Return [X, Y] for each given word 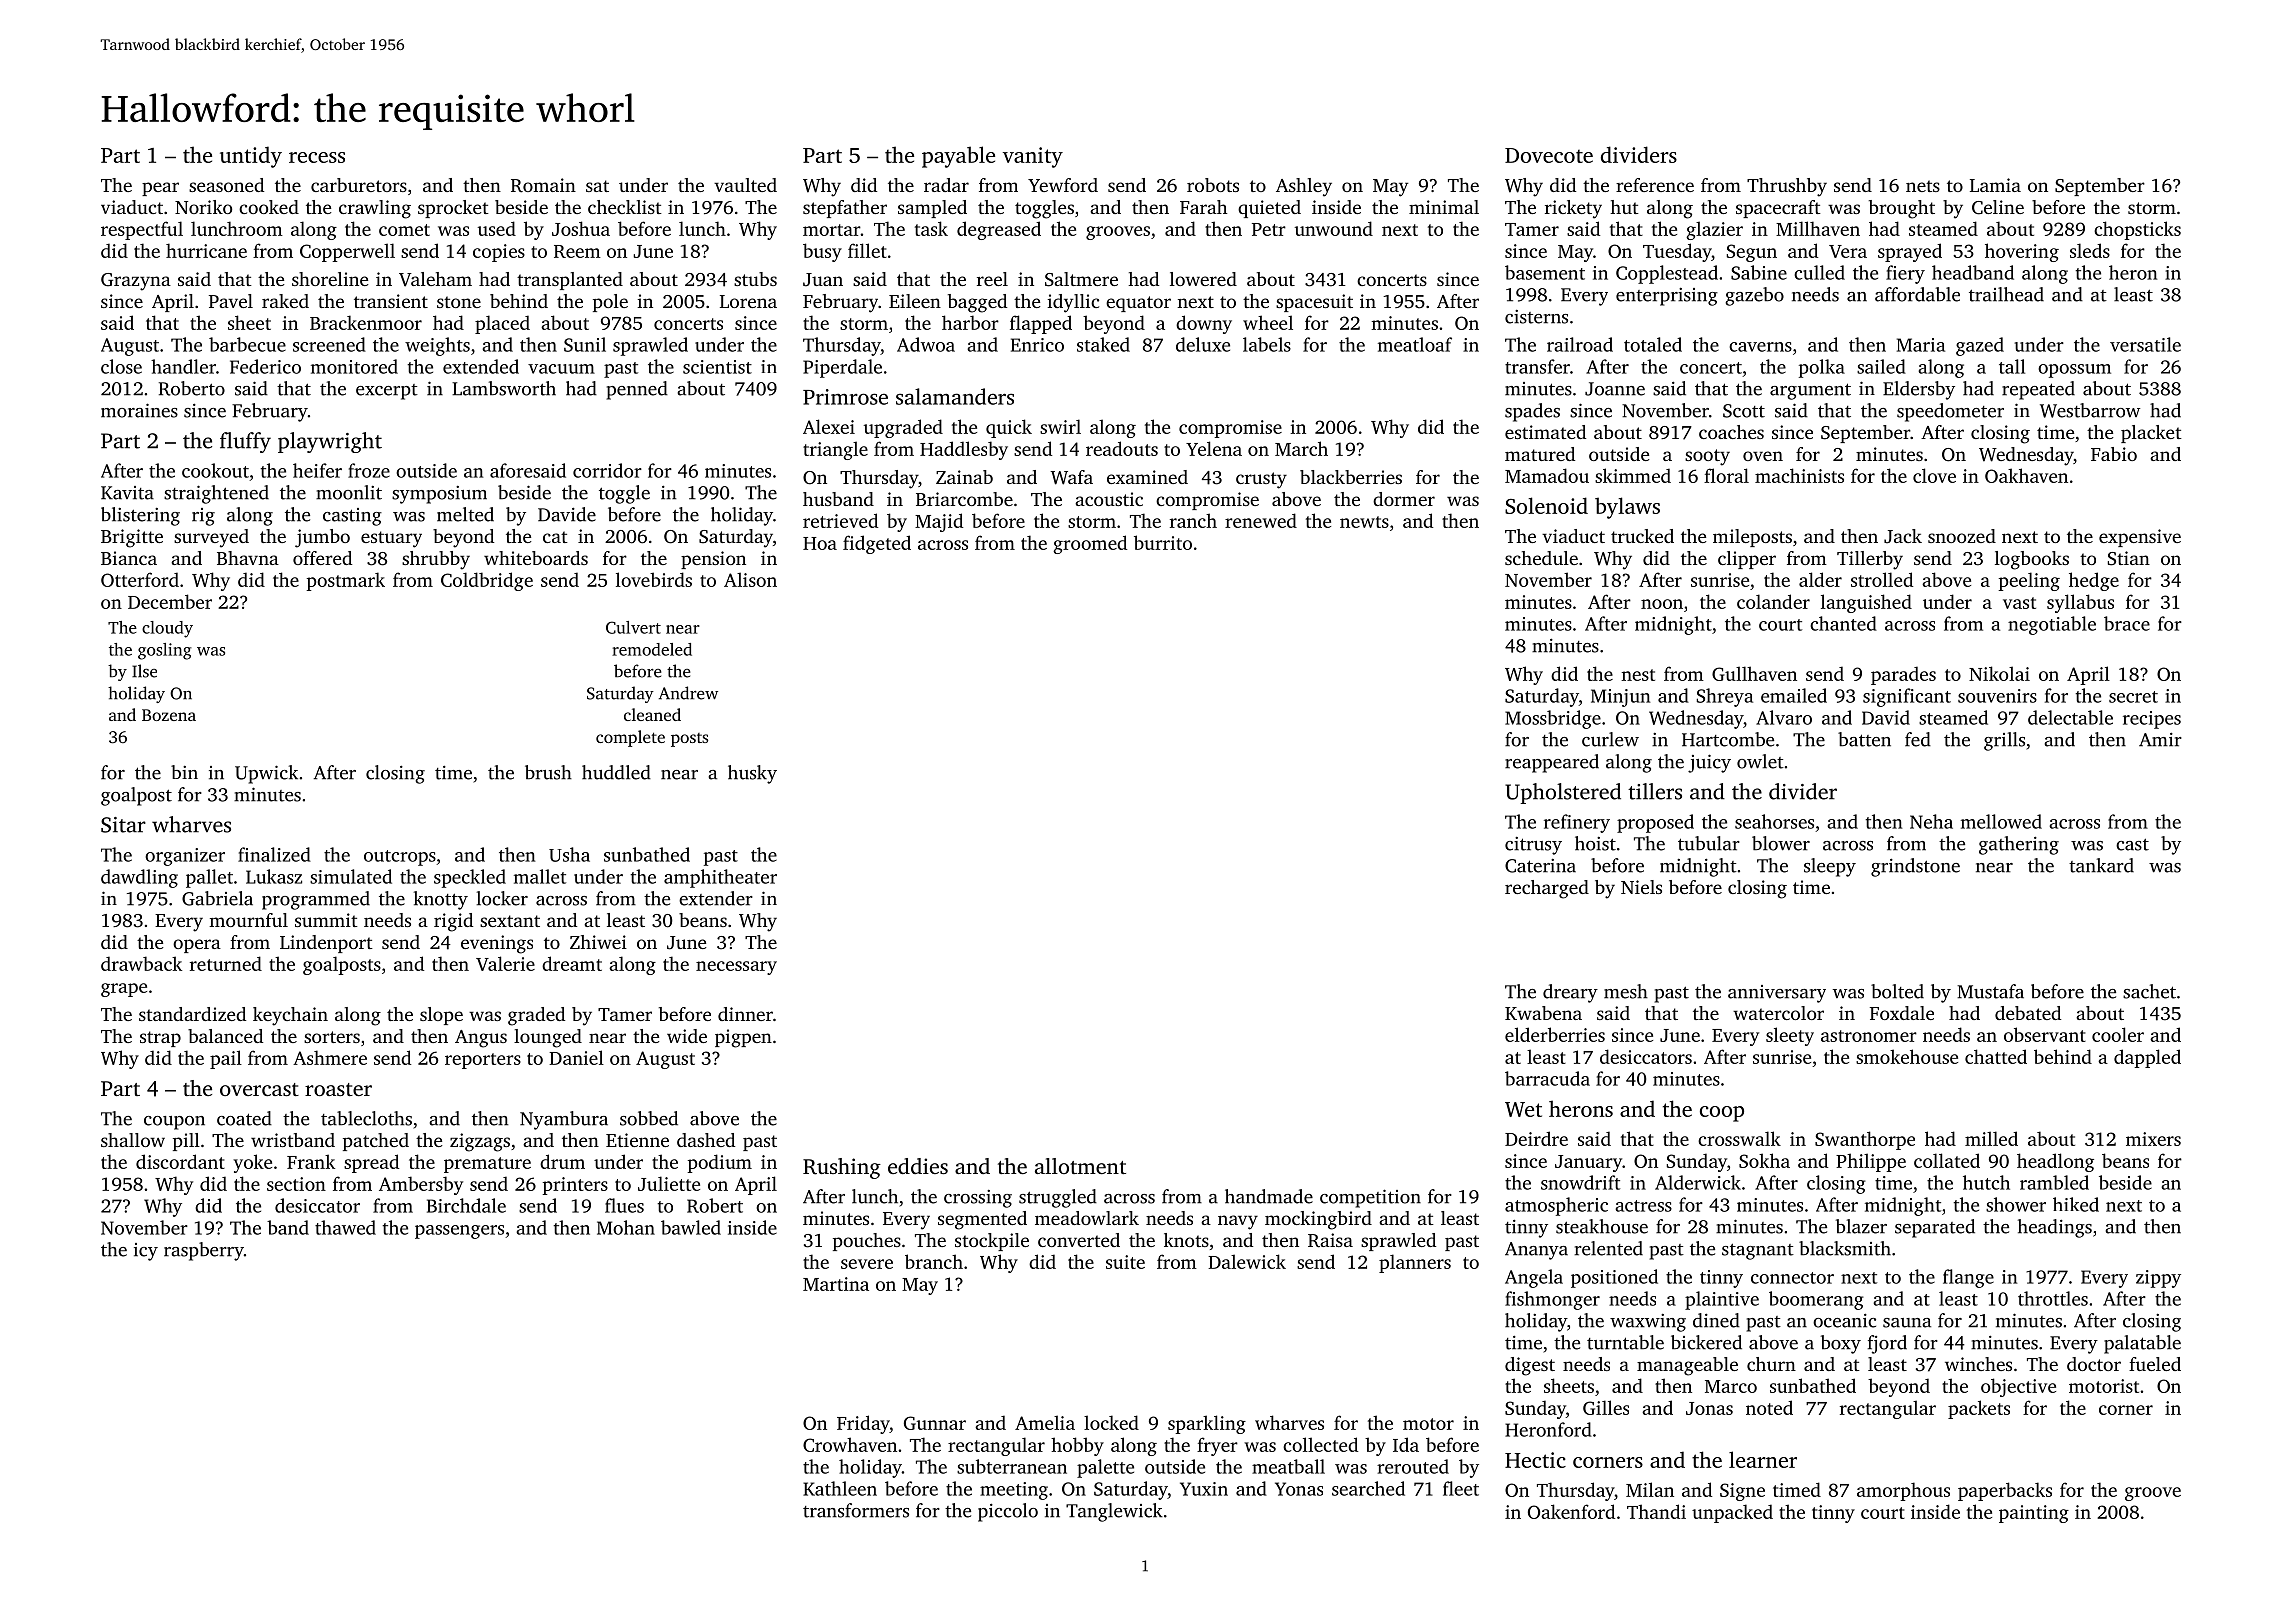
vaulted [745, 185]
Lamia [1995, 185]
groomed [1090, 544]
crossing [978, 1199]
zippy [2158, 1279]
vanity [1033, 157]
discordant [180, 1161]
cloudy [167, 629]
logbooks [2032, 560]
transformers [856, 1510]
